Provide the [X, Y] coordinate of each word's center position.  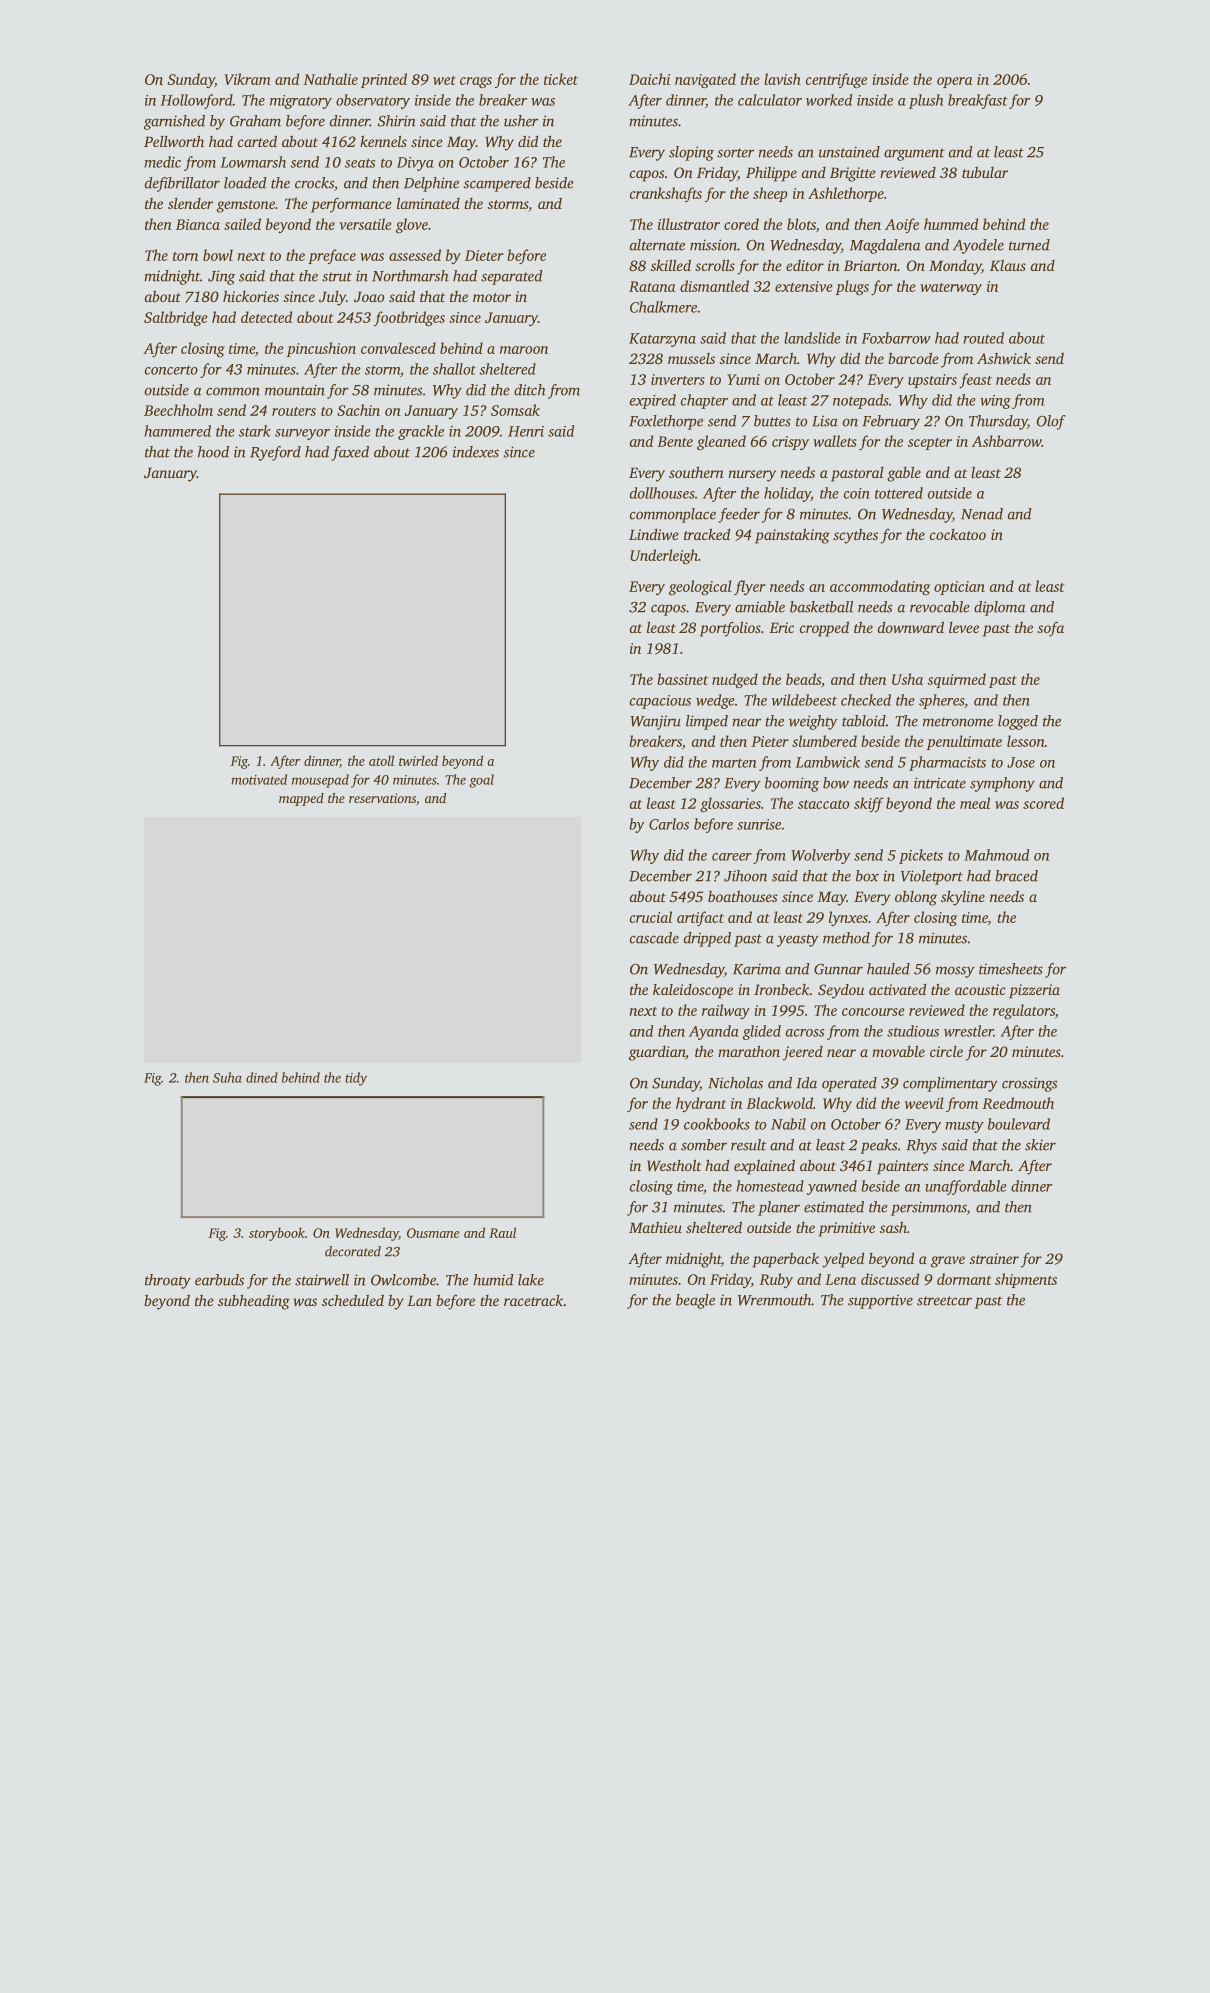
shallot [454, 369]
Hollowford [197, 101]
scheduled [353, 1300]
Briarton [870, 265]
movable [898, 1051]
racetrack [533, 1300]
